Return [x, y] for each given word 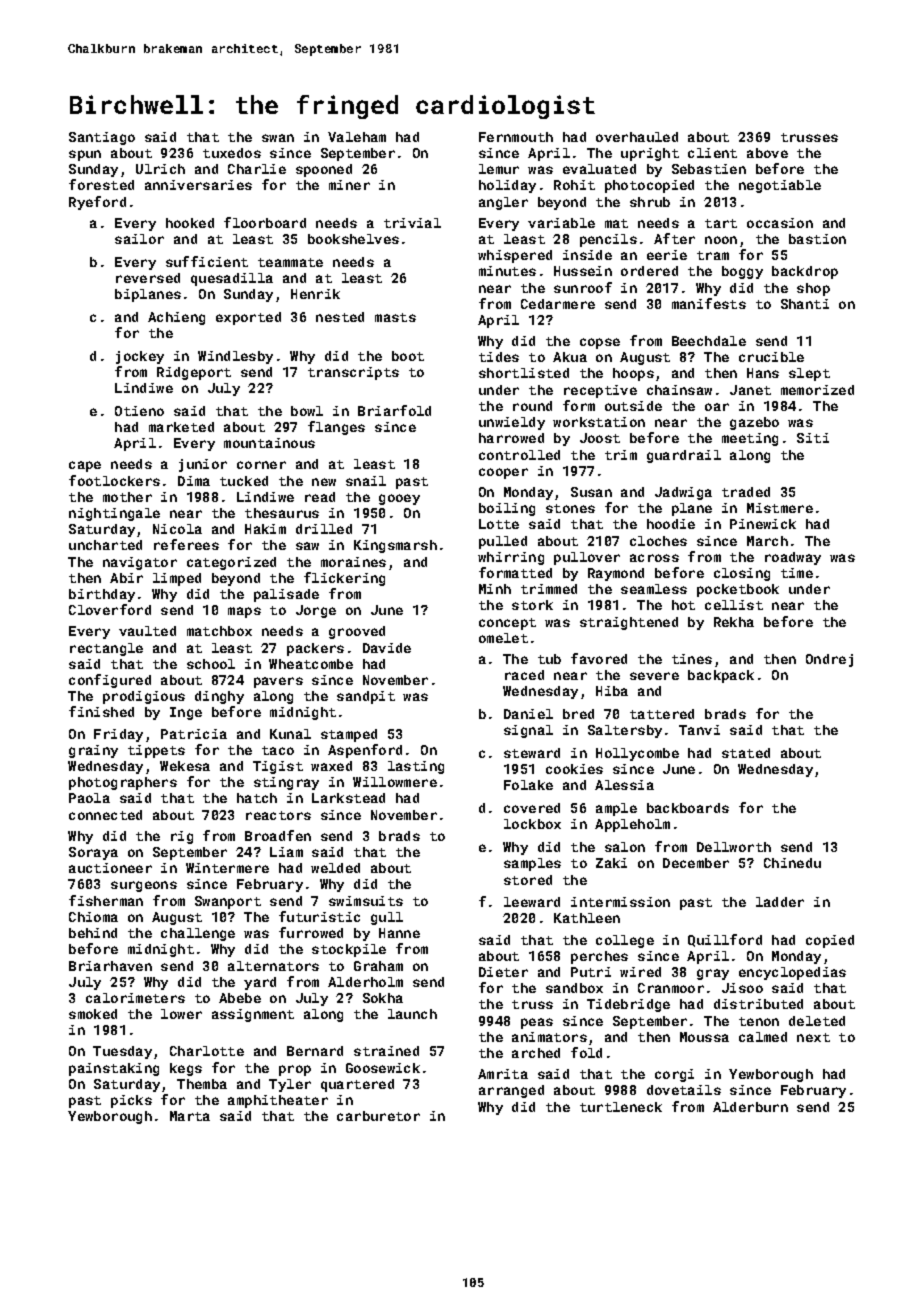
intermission [620, 902]
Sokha [383, 998]
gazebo [754, 423]
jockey [140, 357]
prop [295, 1070]
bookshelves [353, 239]
